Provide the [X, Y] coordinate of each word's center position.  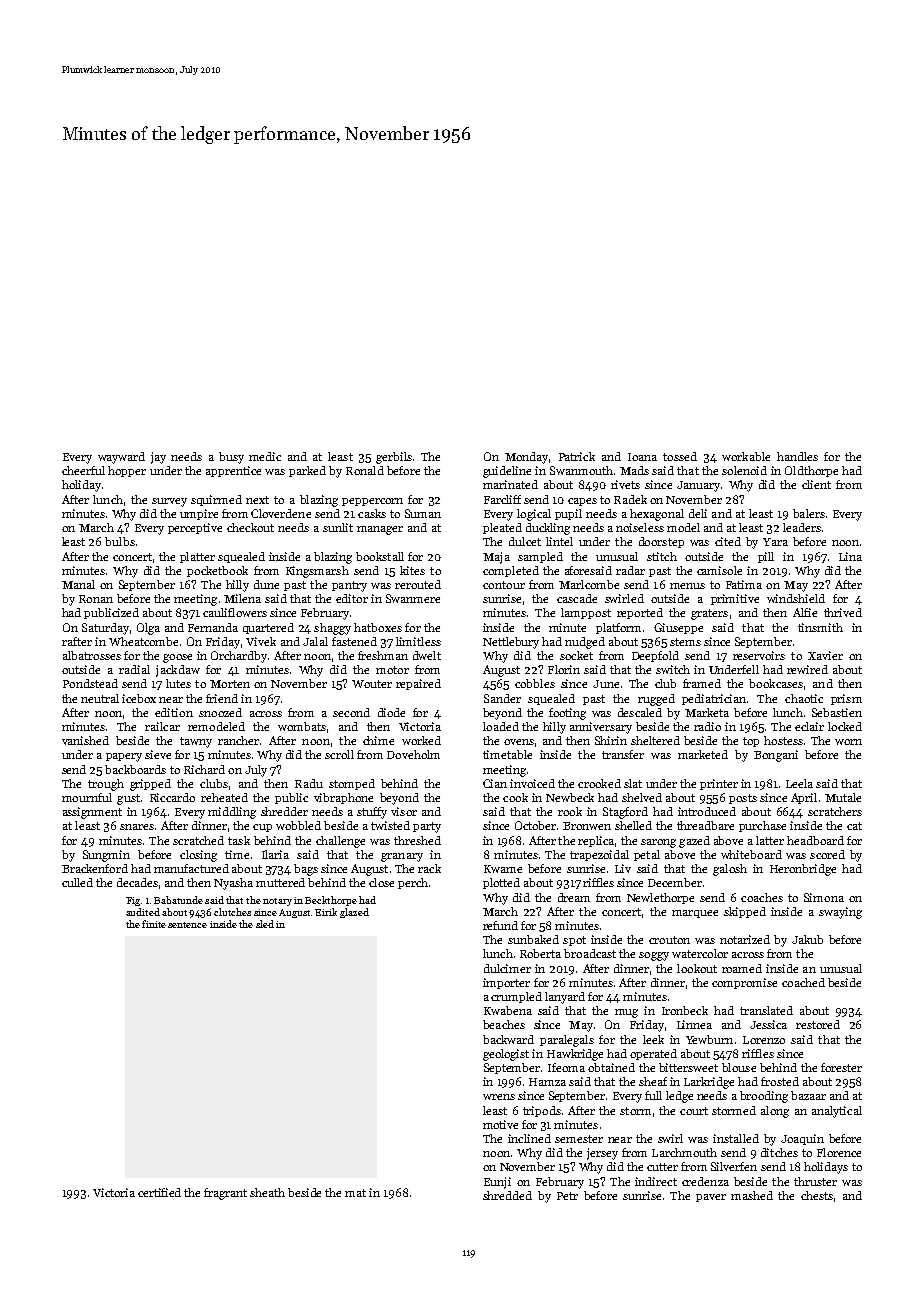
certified [159, 1192]
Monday [526, 458]
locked [845, 726]
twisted [390, 825]
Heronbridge [803, 870]
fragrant [225, 1194]
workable [746, 456]
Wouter [372, 684]
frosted [780, 1081]
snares [137, 827]
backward [508, 1039]
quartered [268, 628]
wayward [121, 458]
